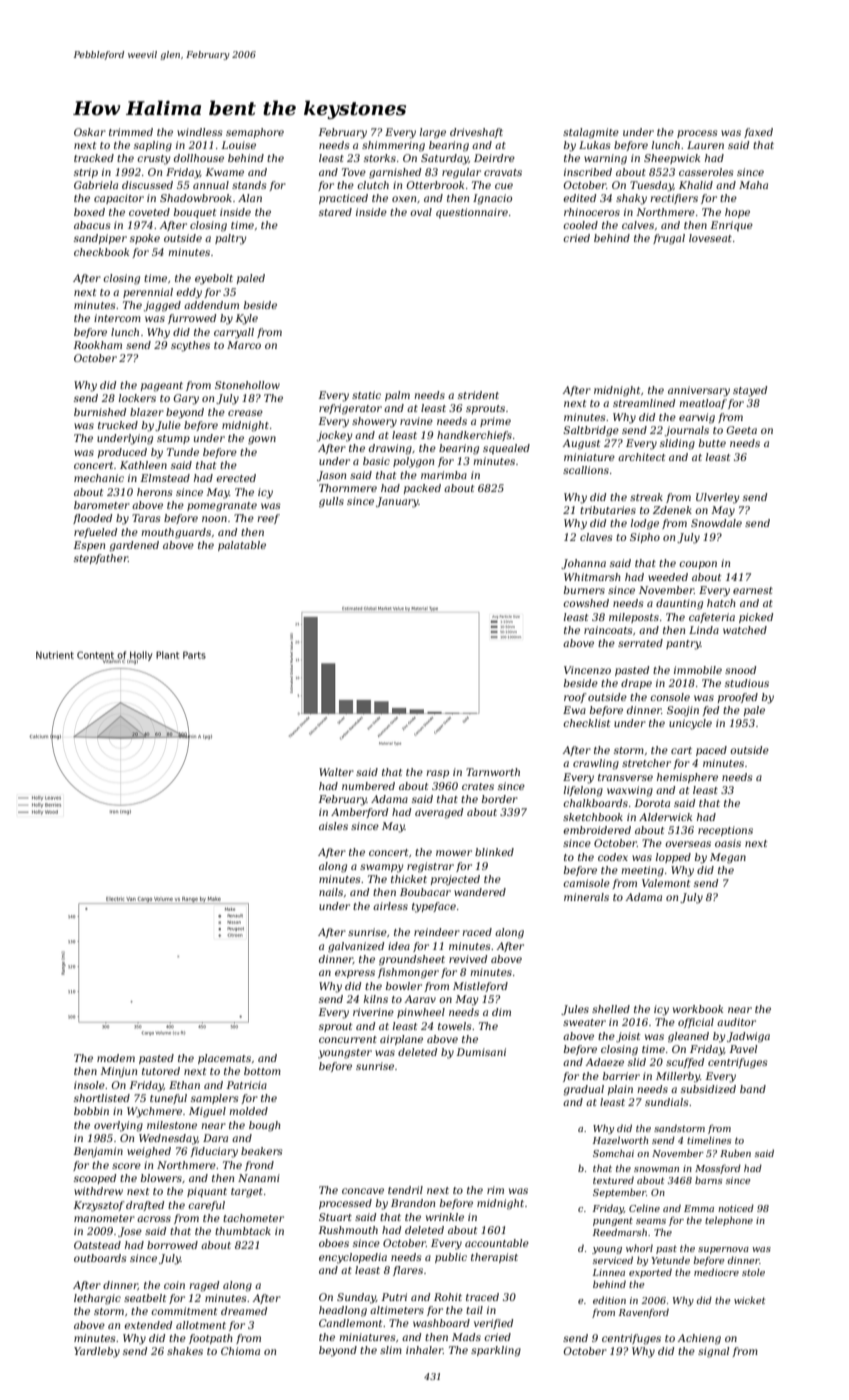 This document has width=849, height=1400. What do you see at coordinates (506, 449) in the document?
I see `squealed` at bounding box center [506, 449].
